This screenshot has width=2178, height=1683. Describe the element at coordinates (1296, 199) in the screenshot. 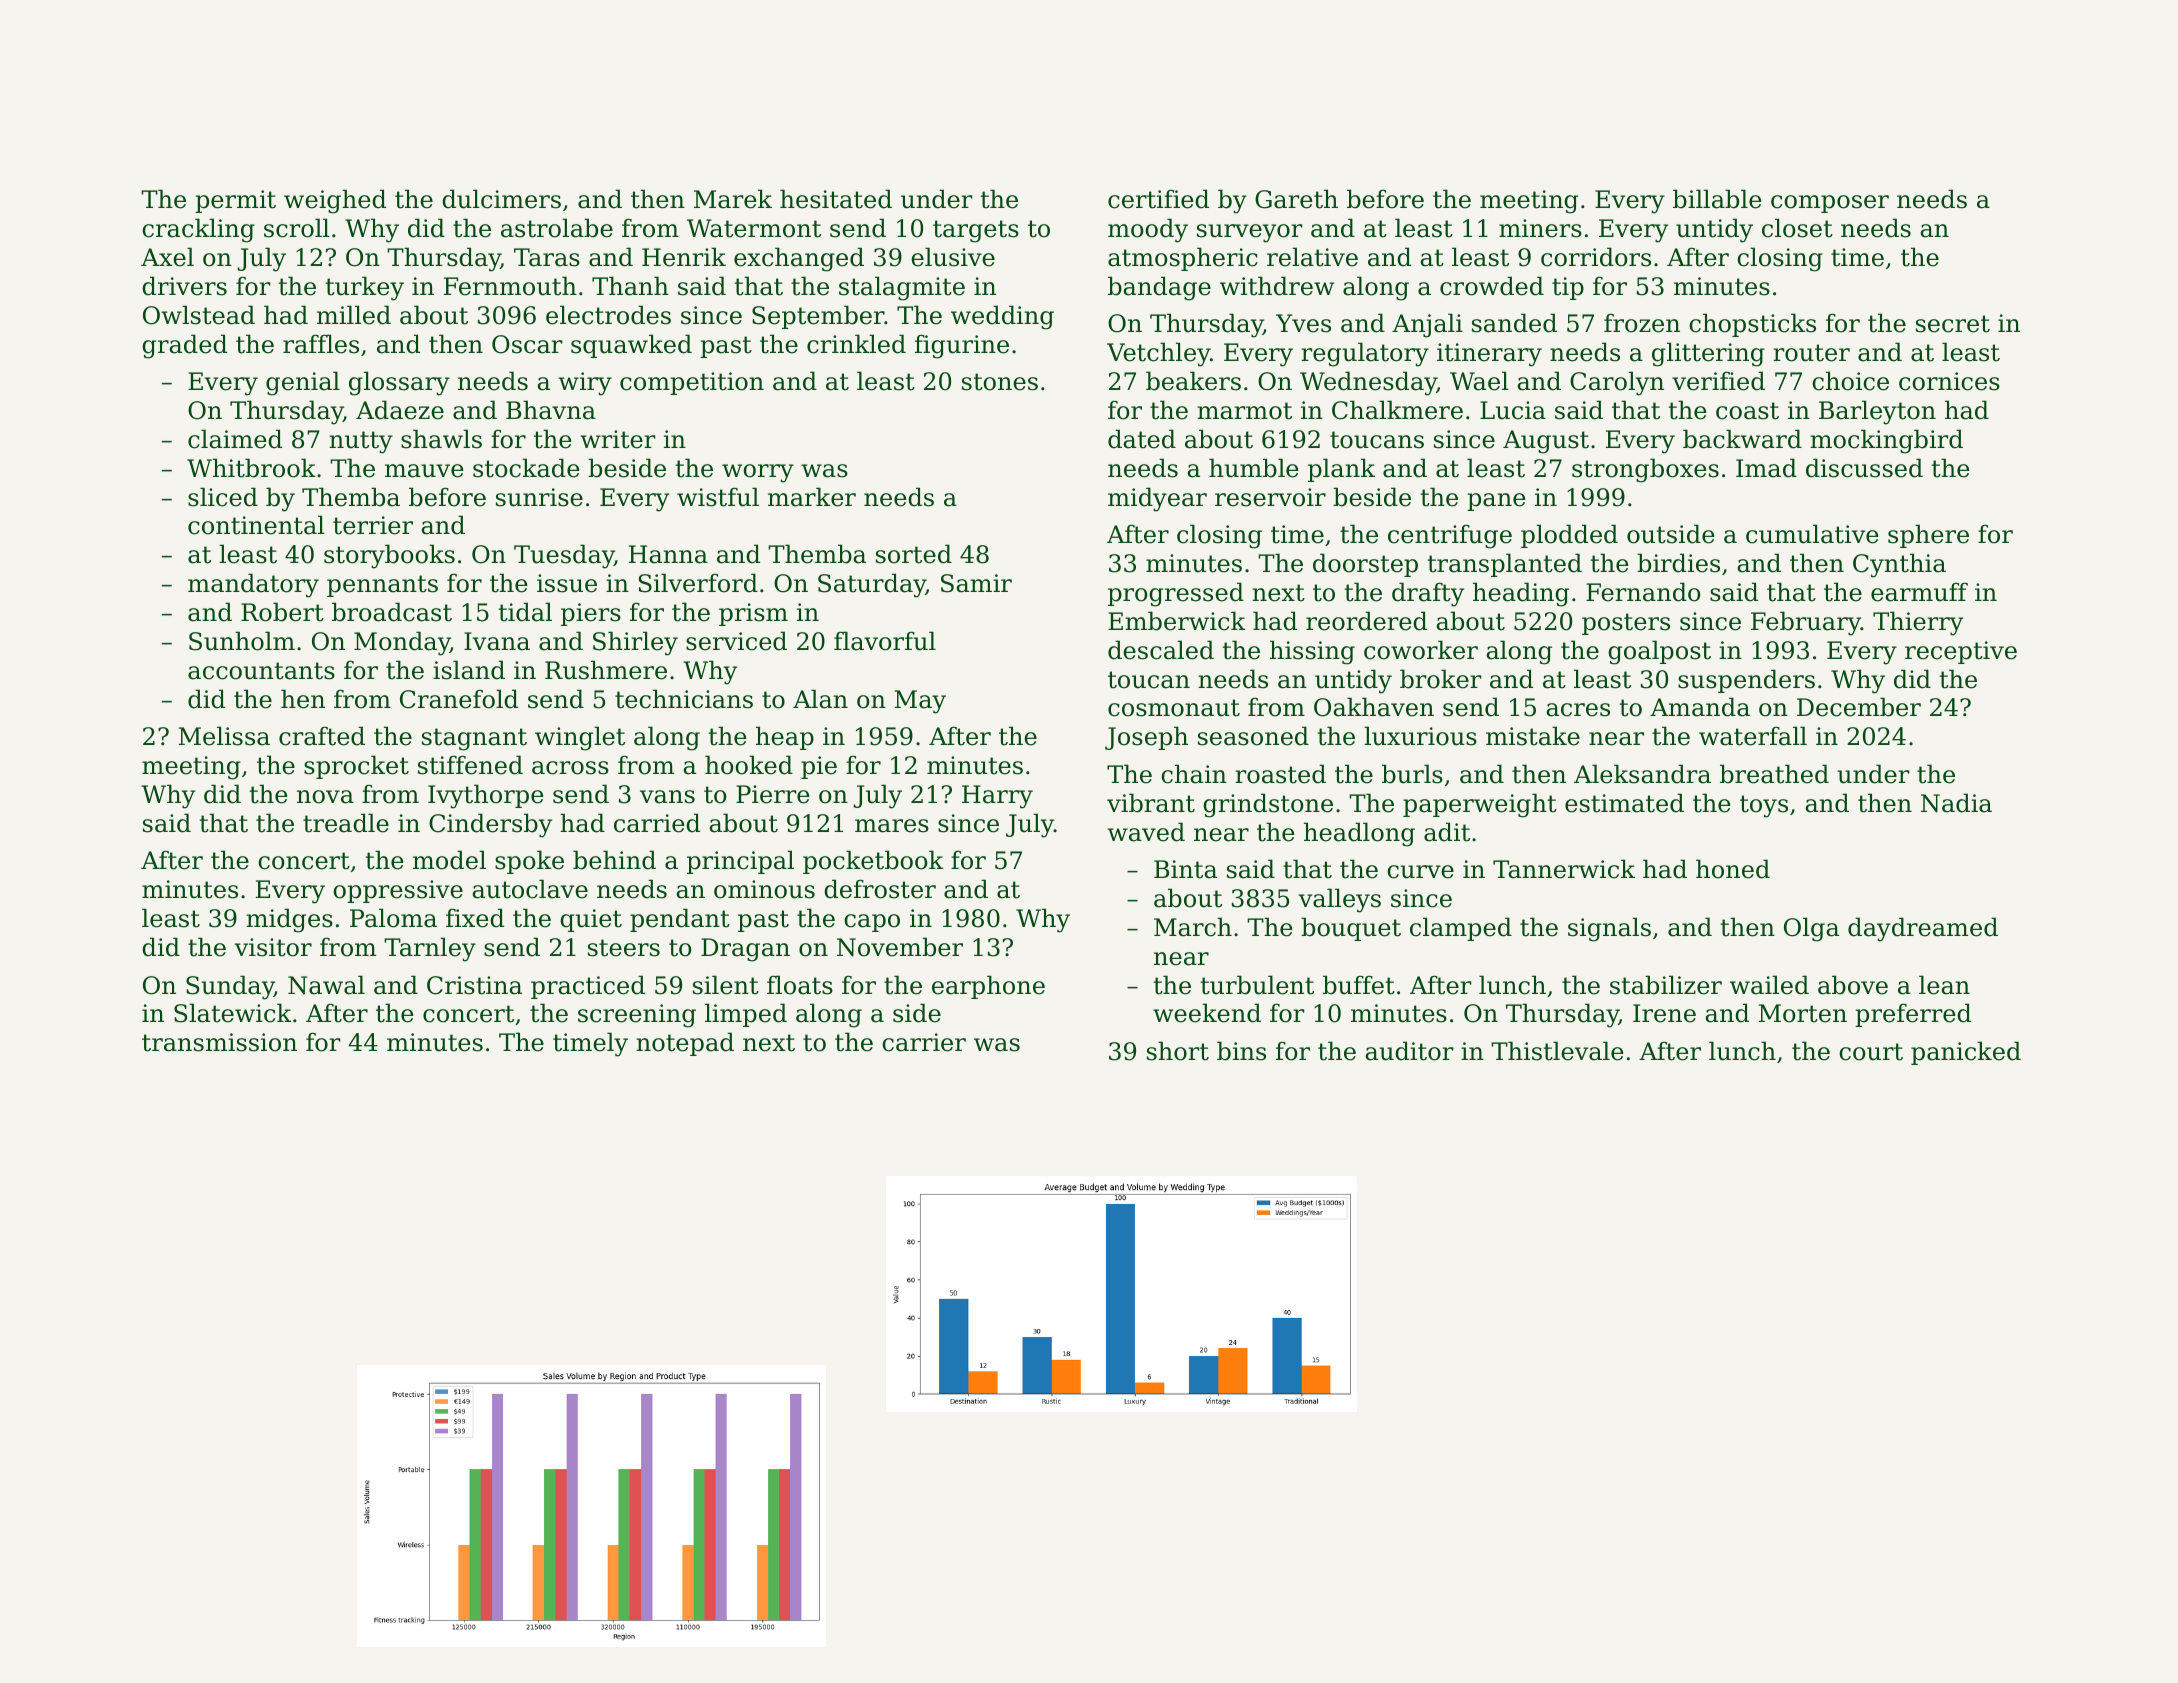

I see `Gareth` at that location.
